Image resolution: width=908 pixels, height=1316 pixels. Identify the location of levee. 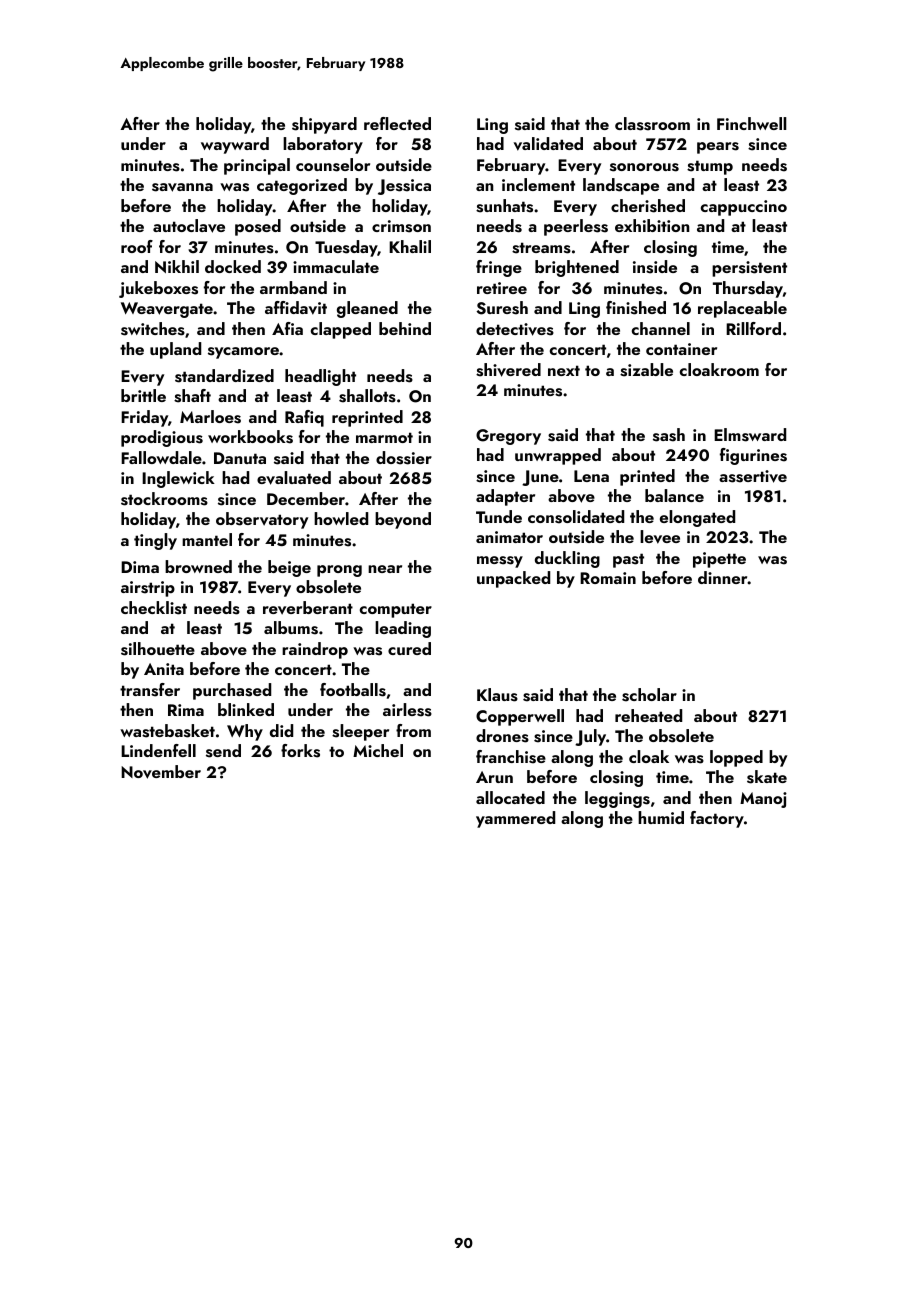
(660, 537).
